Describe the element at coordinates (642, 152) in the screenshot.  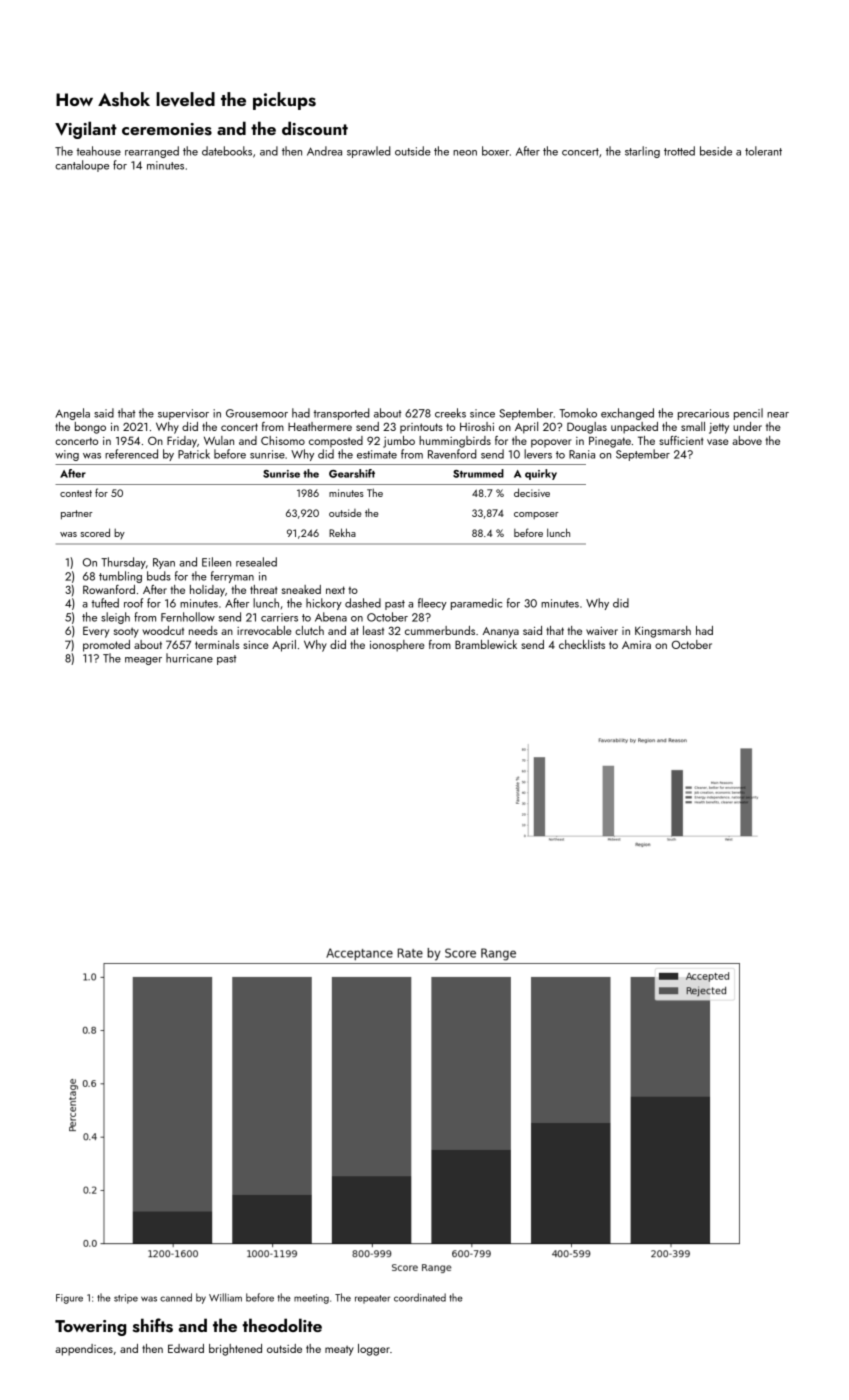
I see `starling` at that location.
